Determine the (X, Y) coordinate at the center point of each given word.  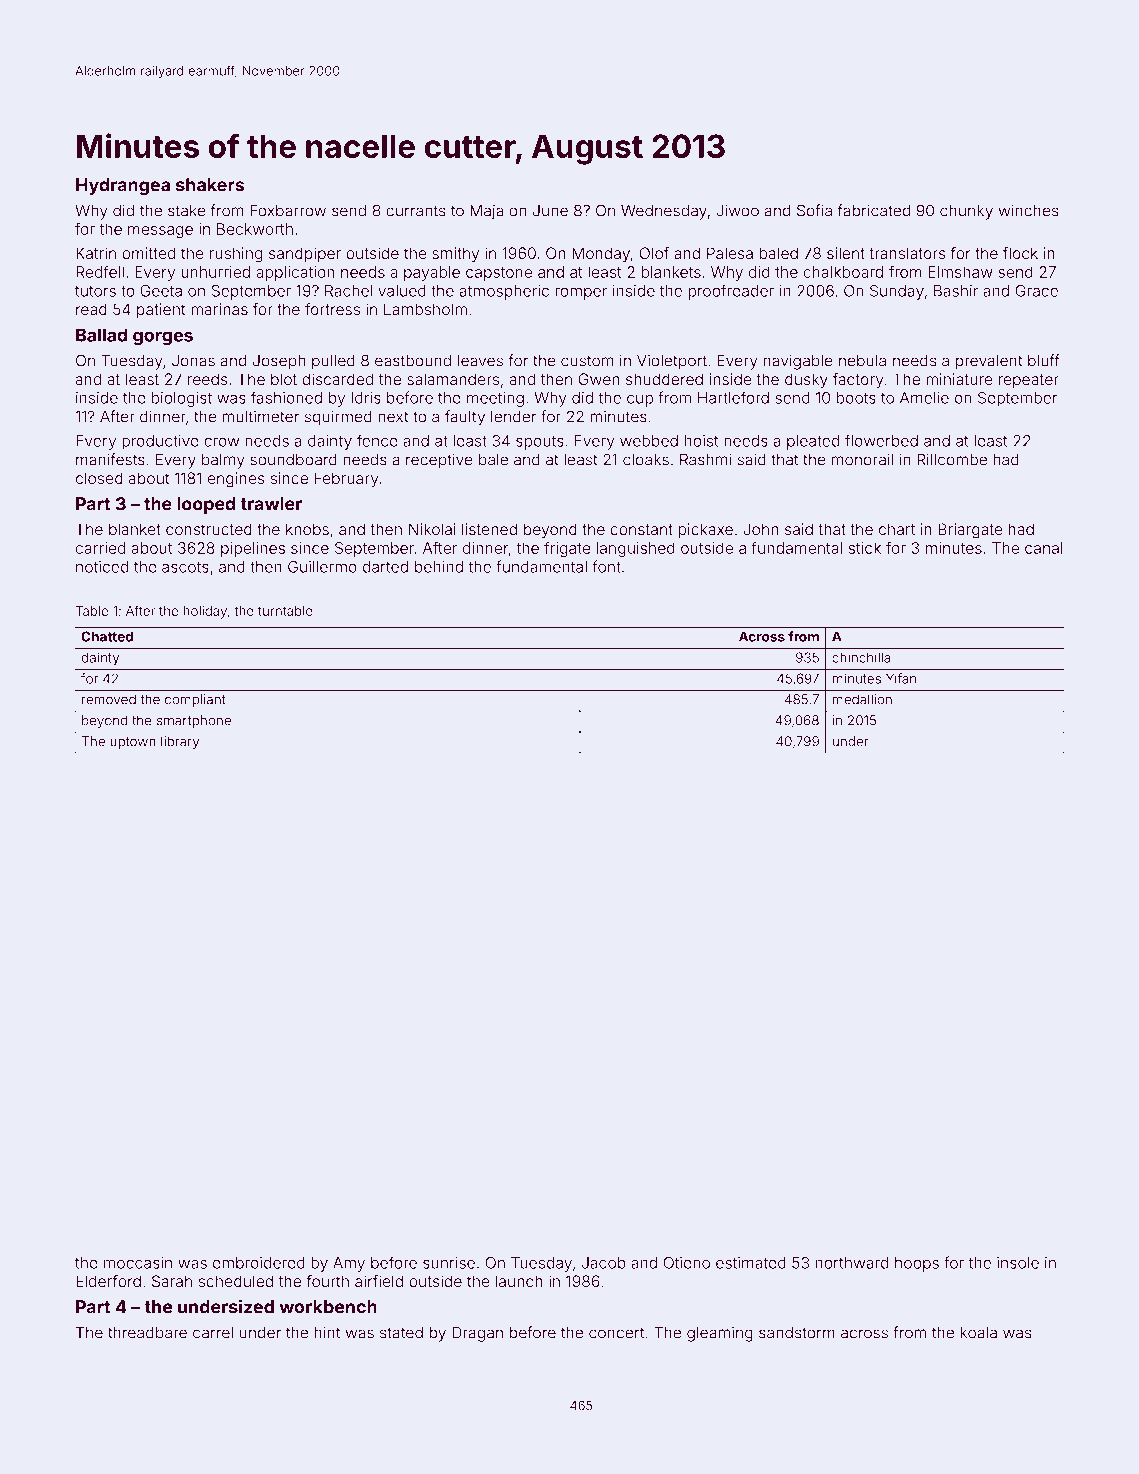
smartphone (194, 721)
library (180, 742)
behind (439, 567)
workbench (328, 1307)
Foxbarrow (288, 210)
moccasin (138, 1263)
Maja (486, 212)
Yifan (901, 678)
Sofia (814, 210)
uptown (133, 743)
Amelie (924, 398)
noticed (102, 567)
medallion (862, 699)
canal (1044, 548)
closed (99, 478)
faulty (465, 418)
